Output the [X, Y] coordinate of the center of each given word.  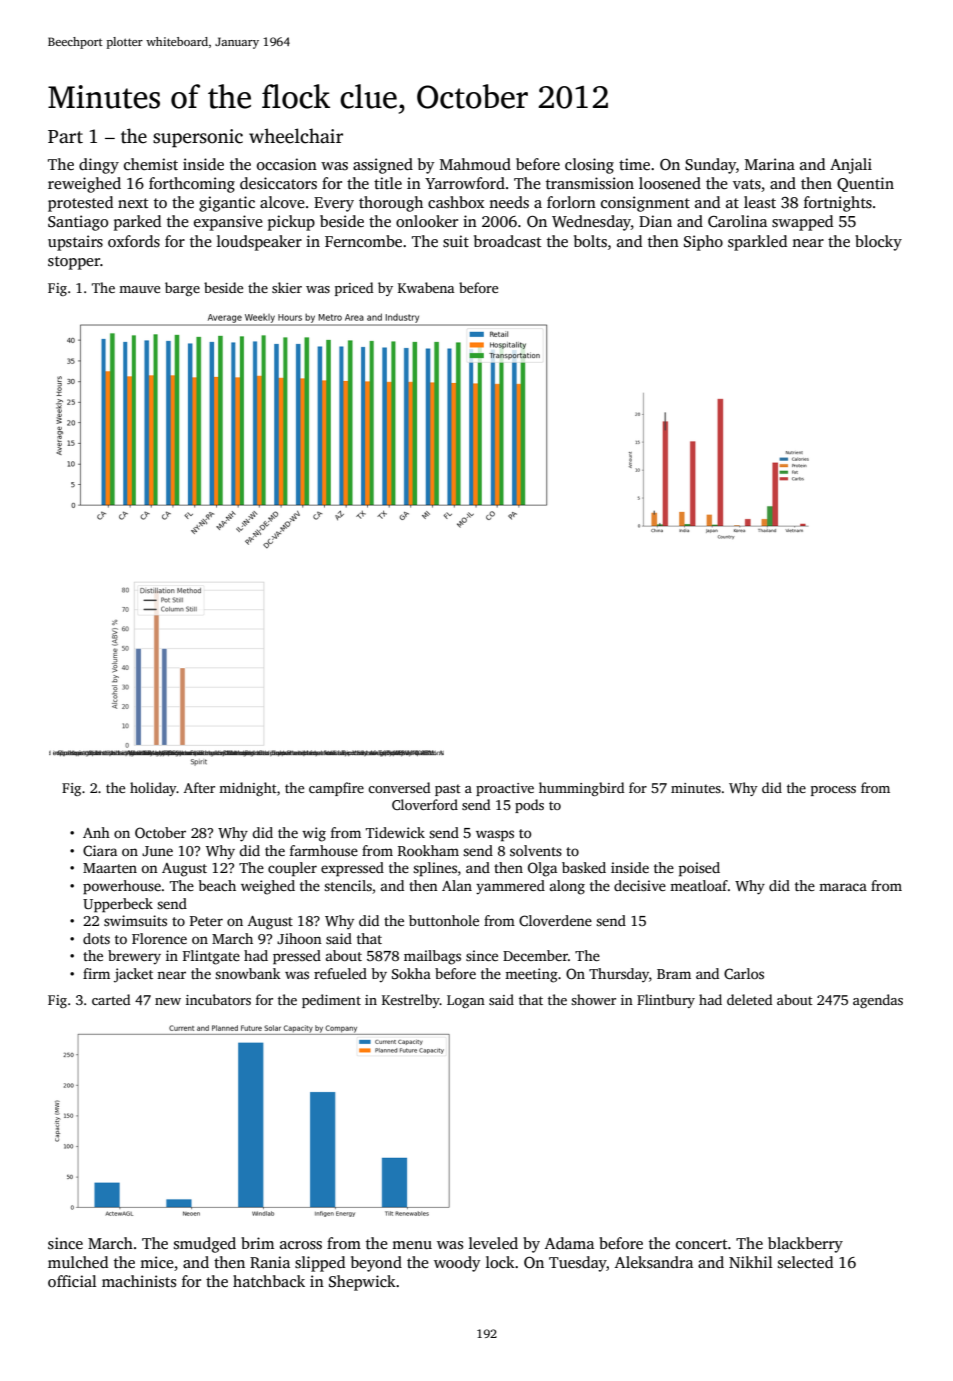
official [72, 1281]
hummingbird [581, 789]
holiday [153, 789]
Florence [159, 938]
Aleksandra [654, 1262]
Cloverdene [555, 920]
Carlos [744, 973]
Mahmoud [475, 164]
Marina [770, 164]
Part [65, 137]
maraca [843, 887]
